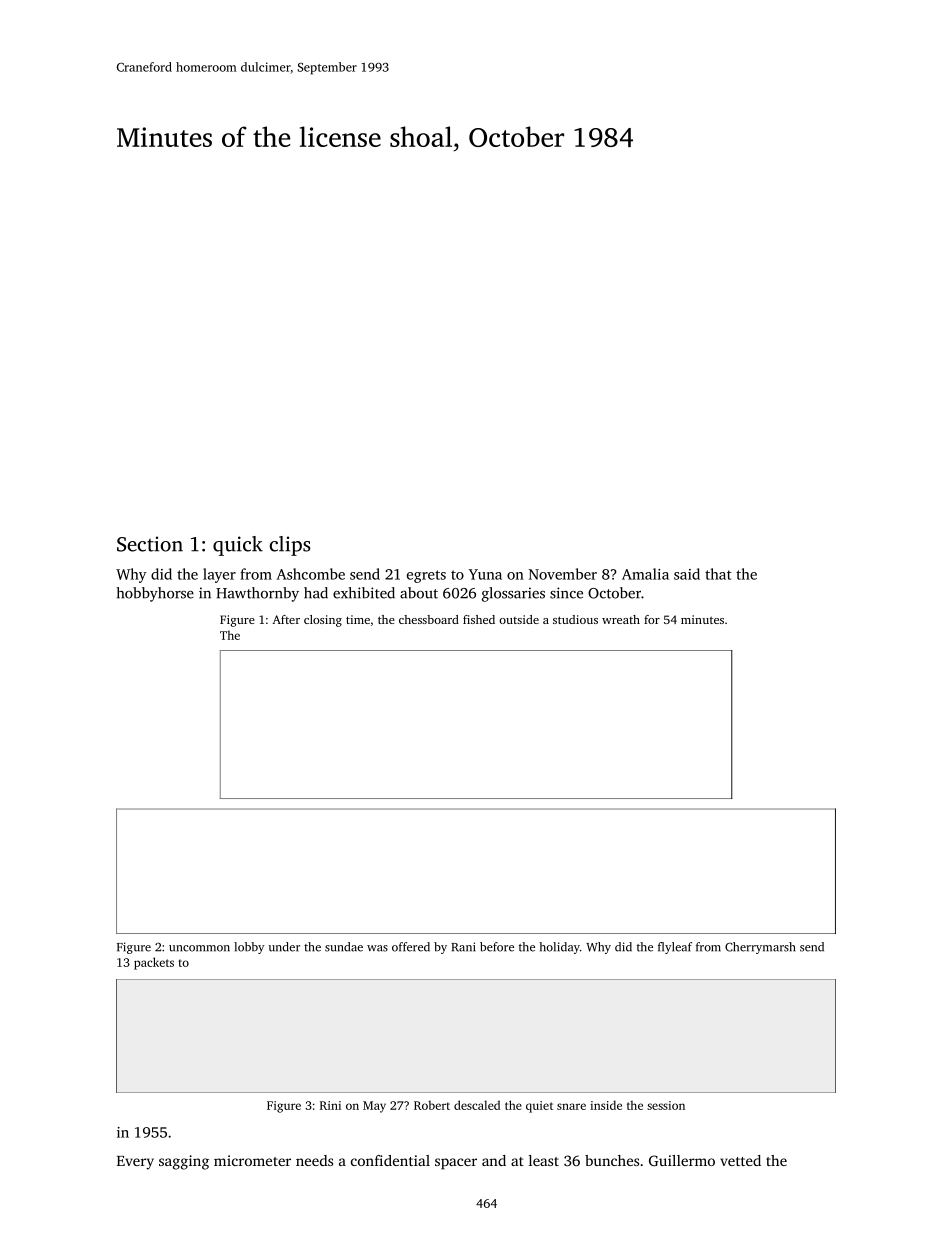  I want to click on and, so click(494, 1160).
